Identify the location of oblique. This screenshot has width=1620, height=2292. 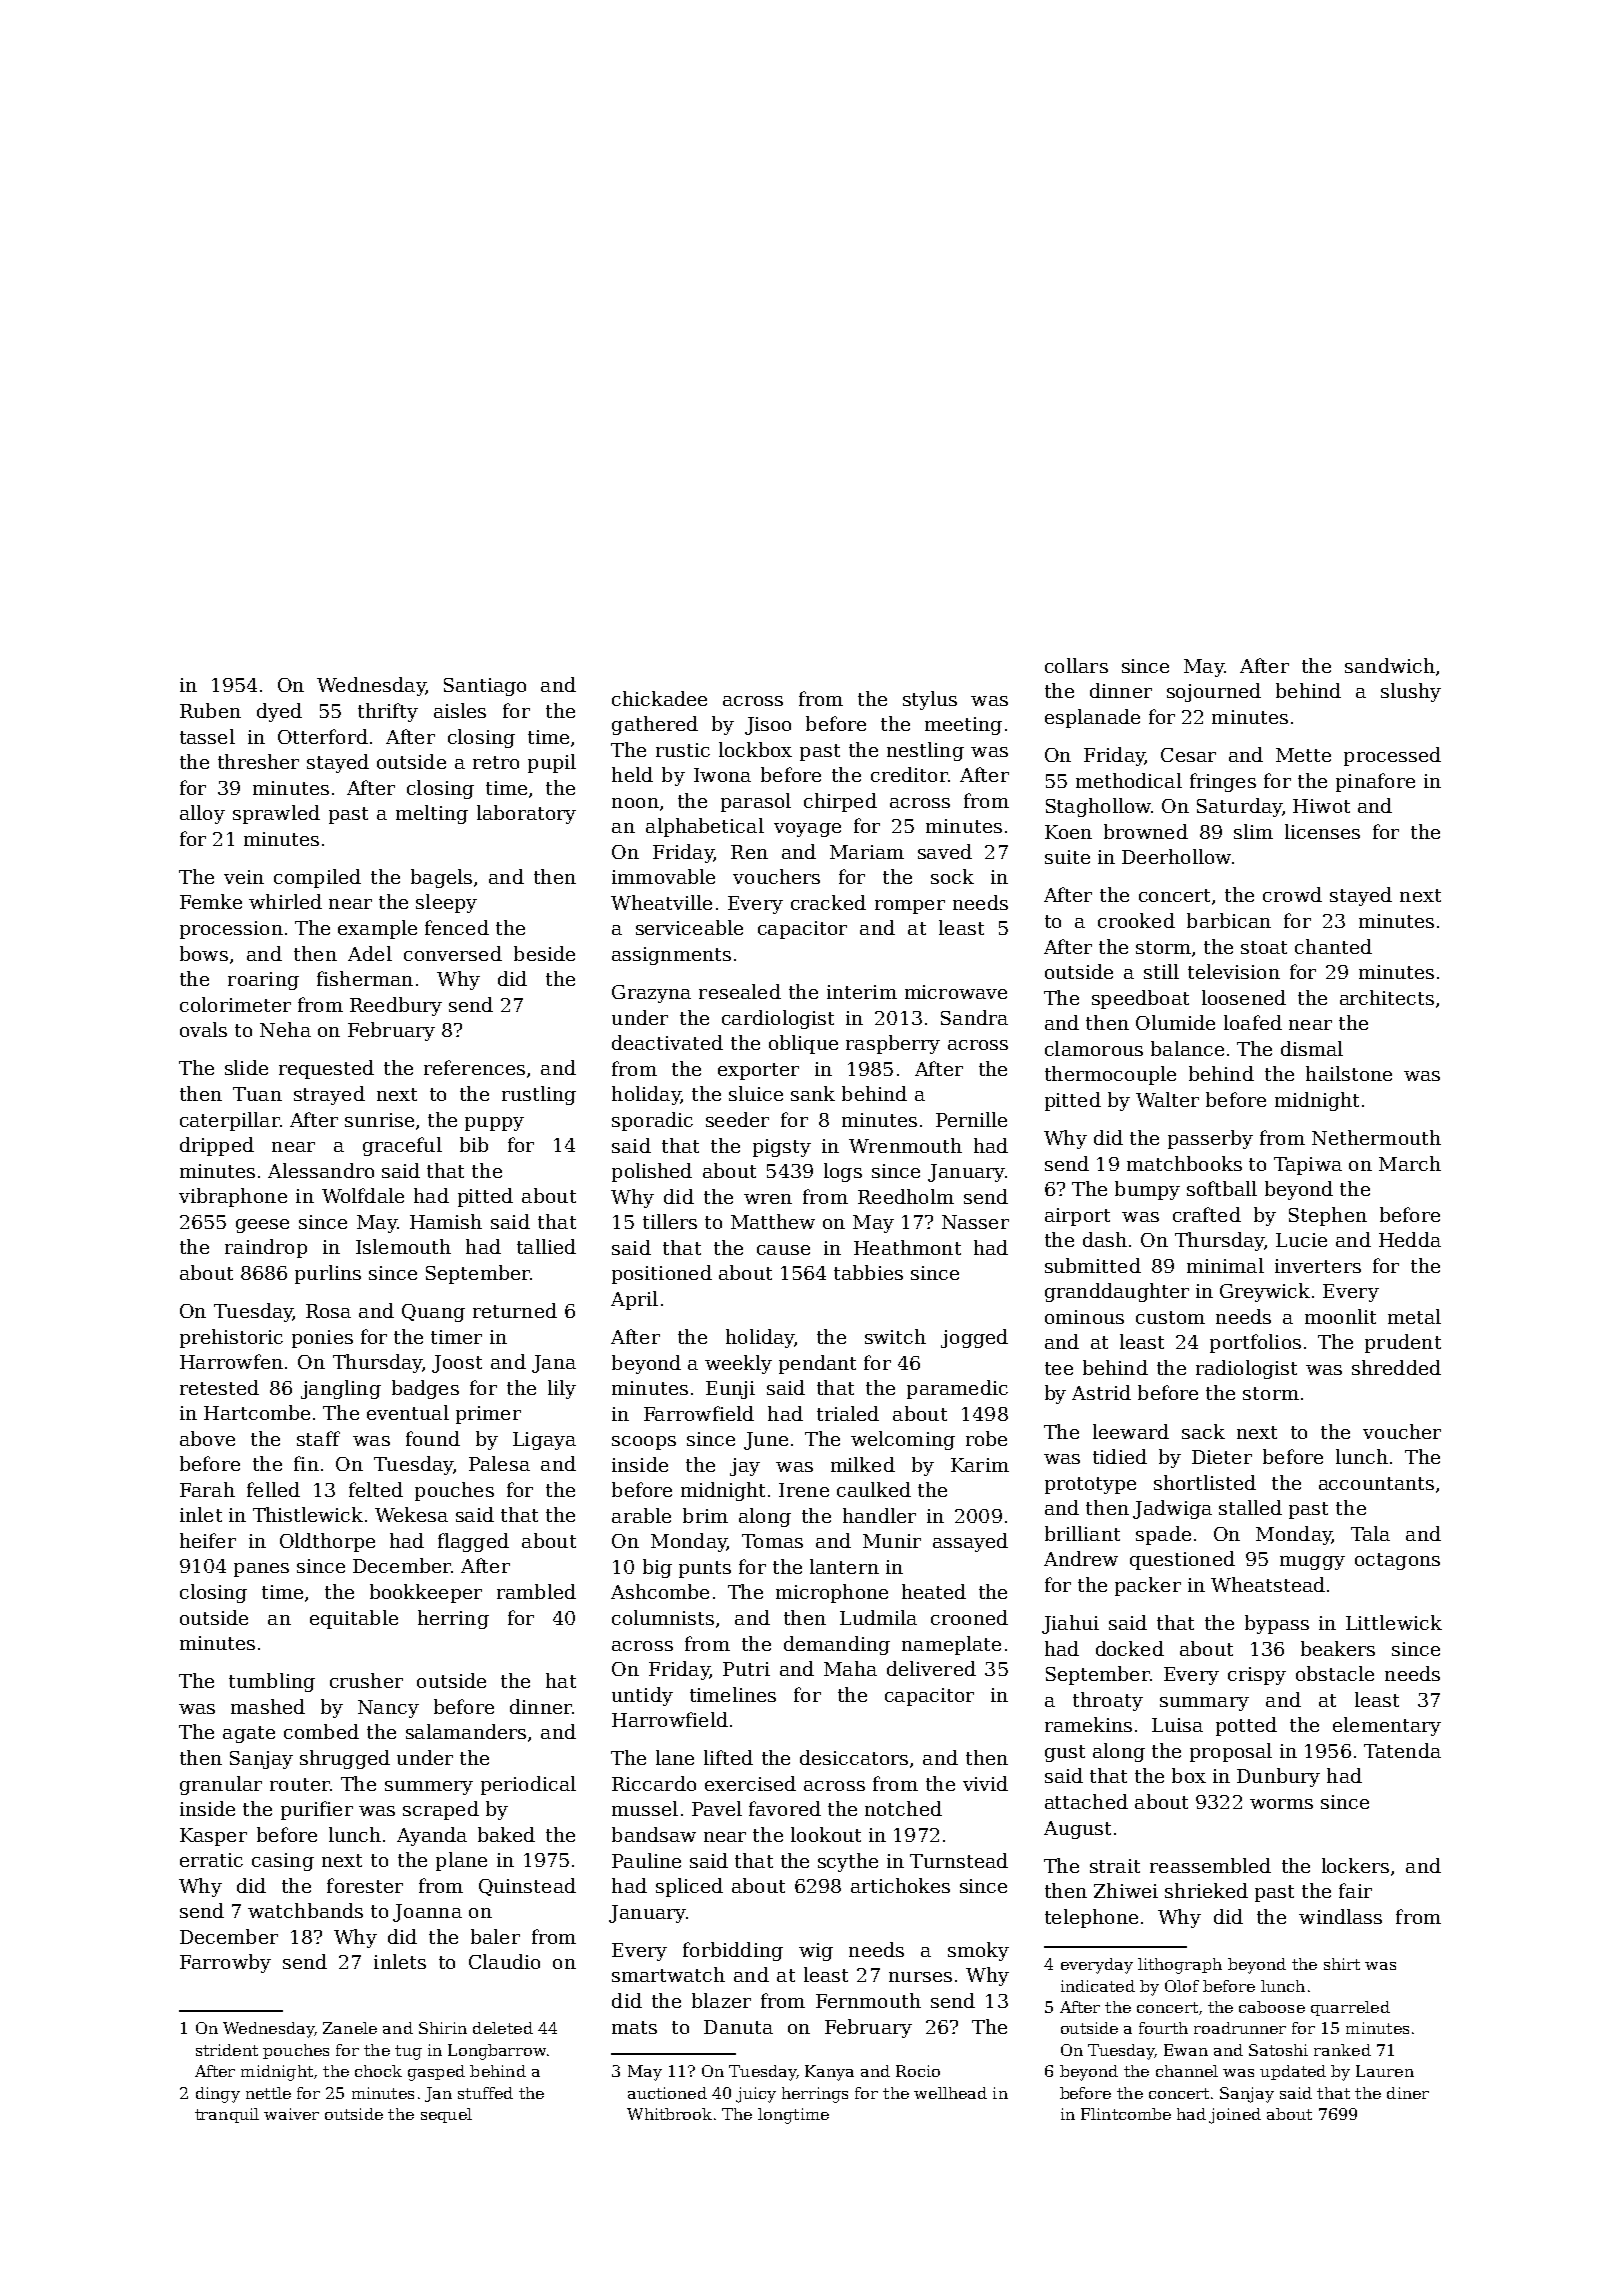
(803, 1044).
